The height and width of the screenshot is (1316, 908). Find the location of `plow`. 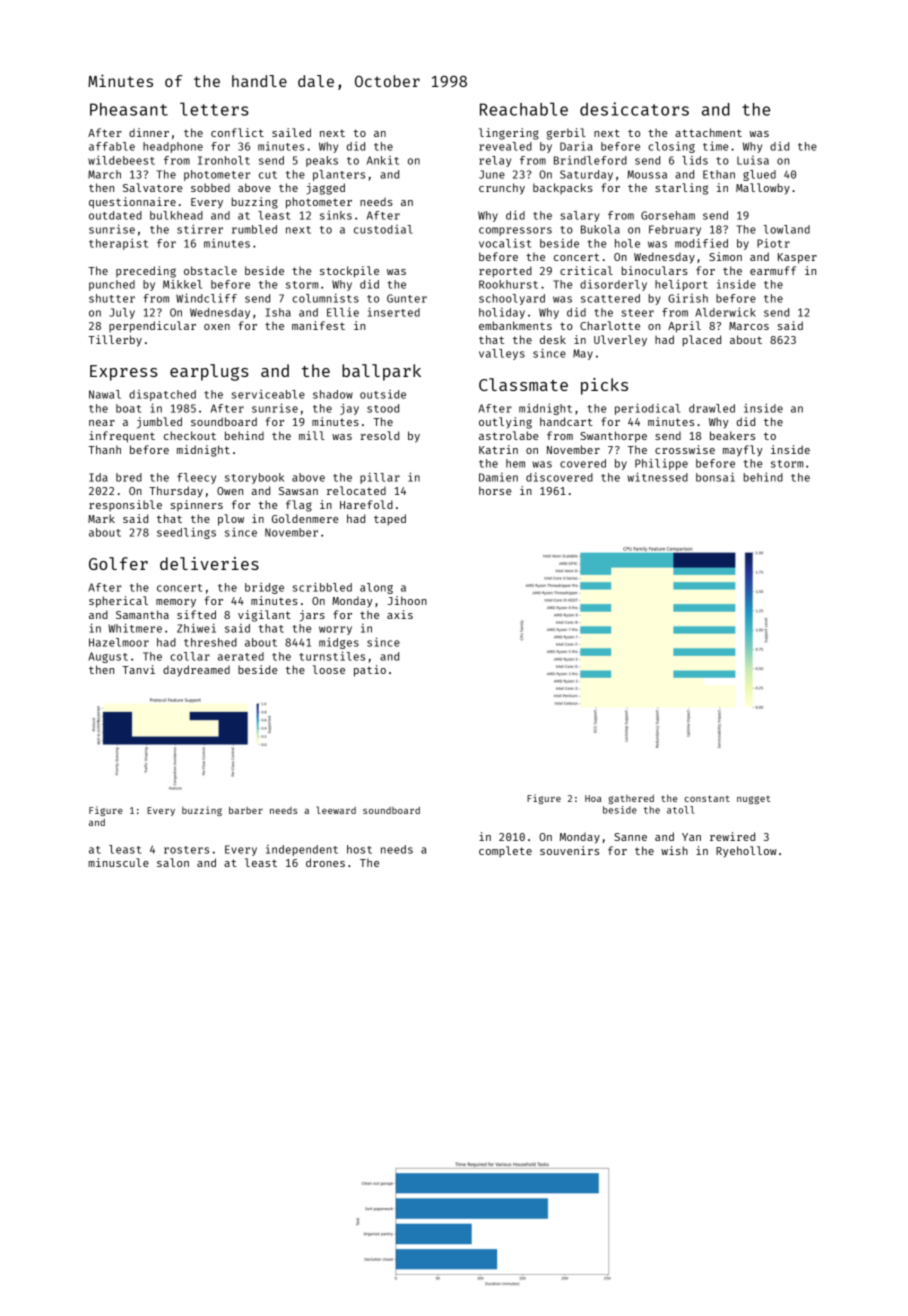

plow is located at coordinates (231, 520).
